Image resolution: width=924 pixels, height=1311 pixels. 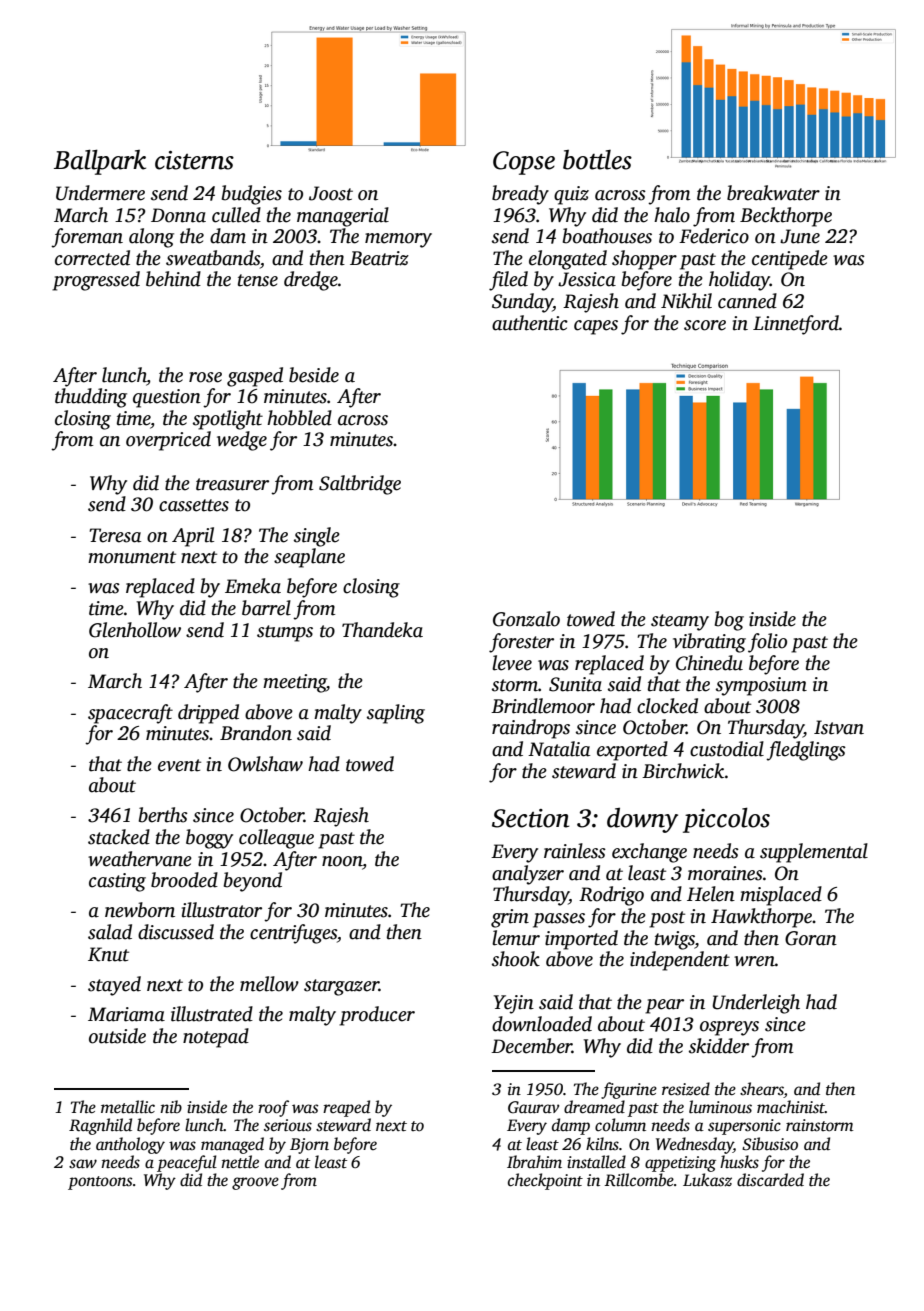 I want to click on memory, so click(x=398, y=240).
